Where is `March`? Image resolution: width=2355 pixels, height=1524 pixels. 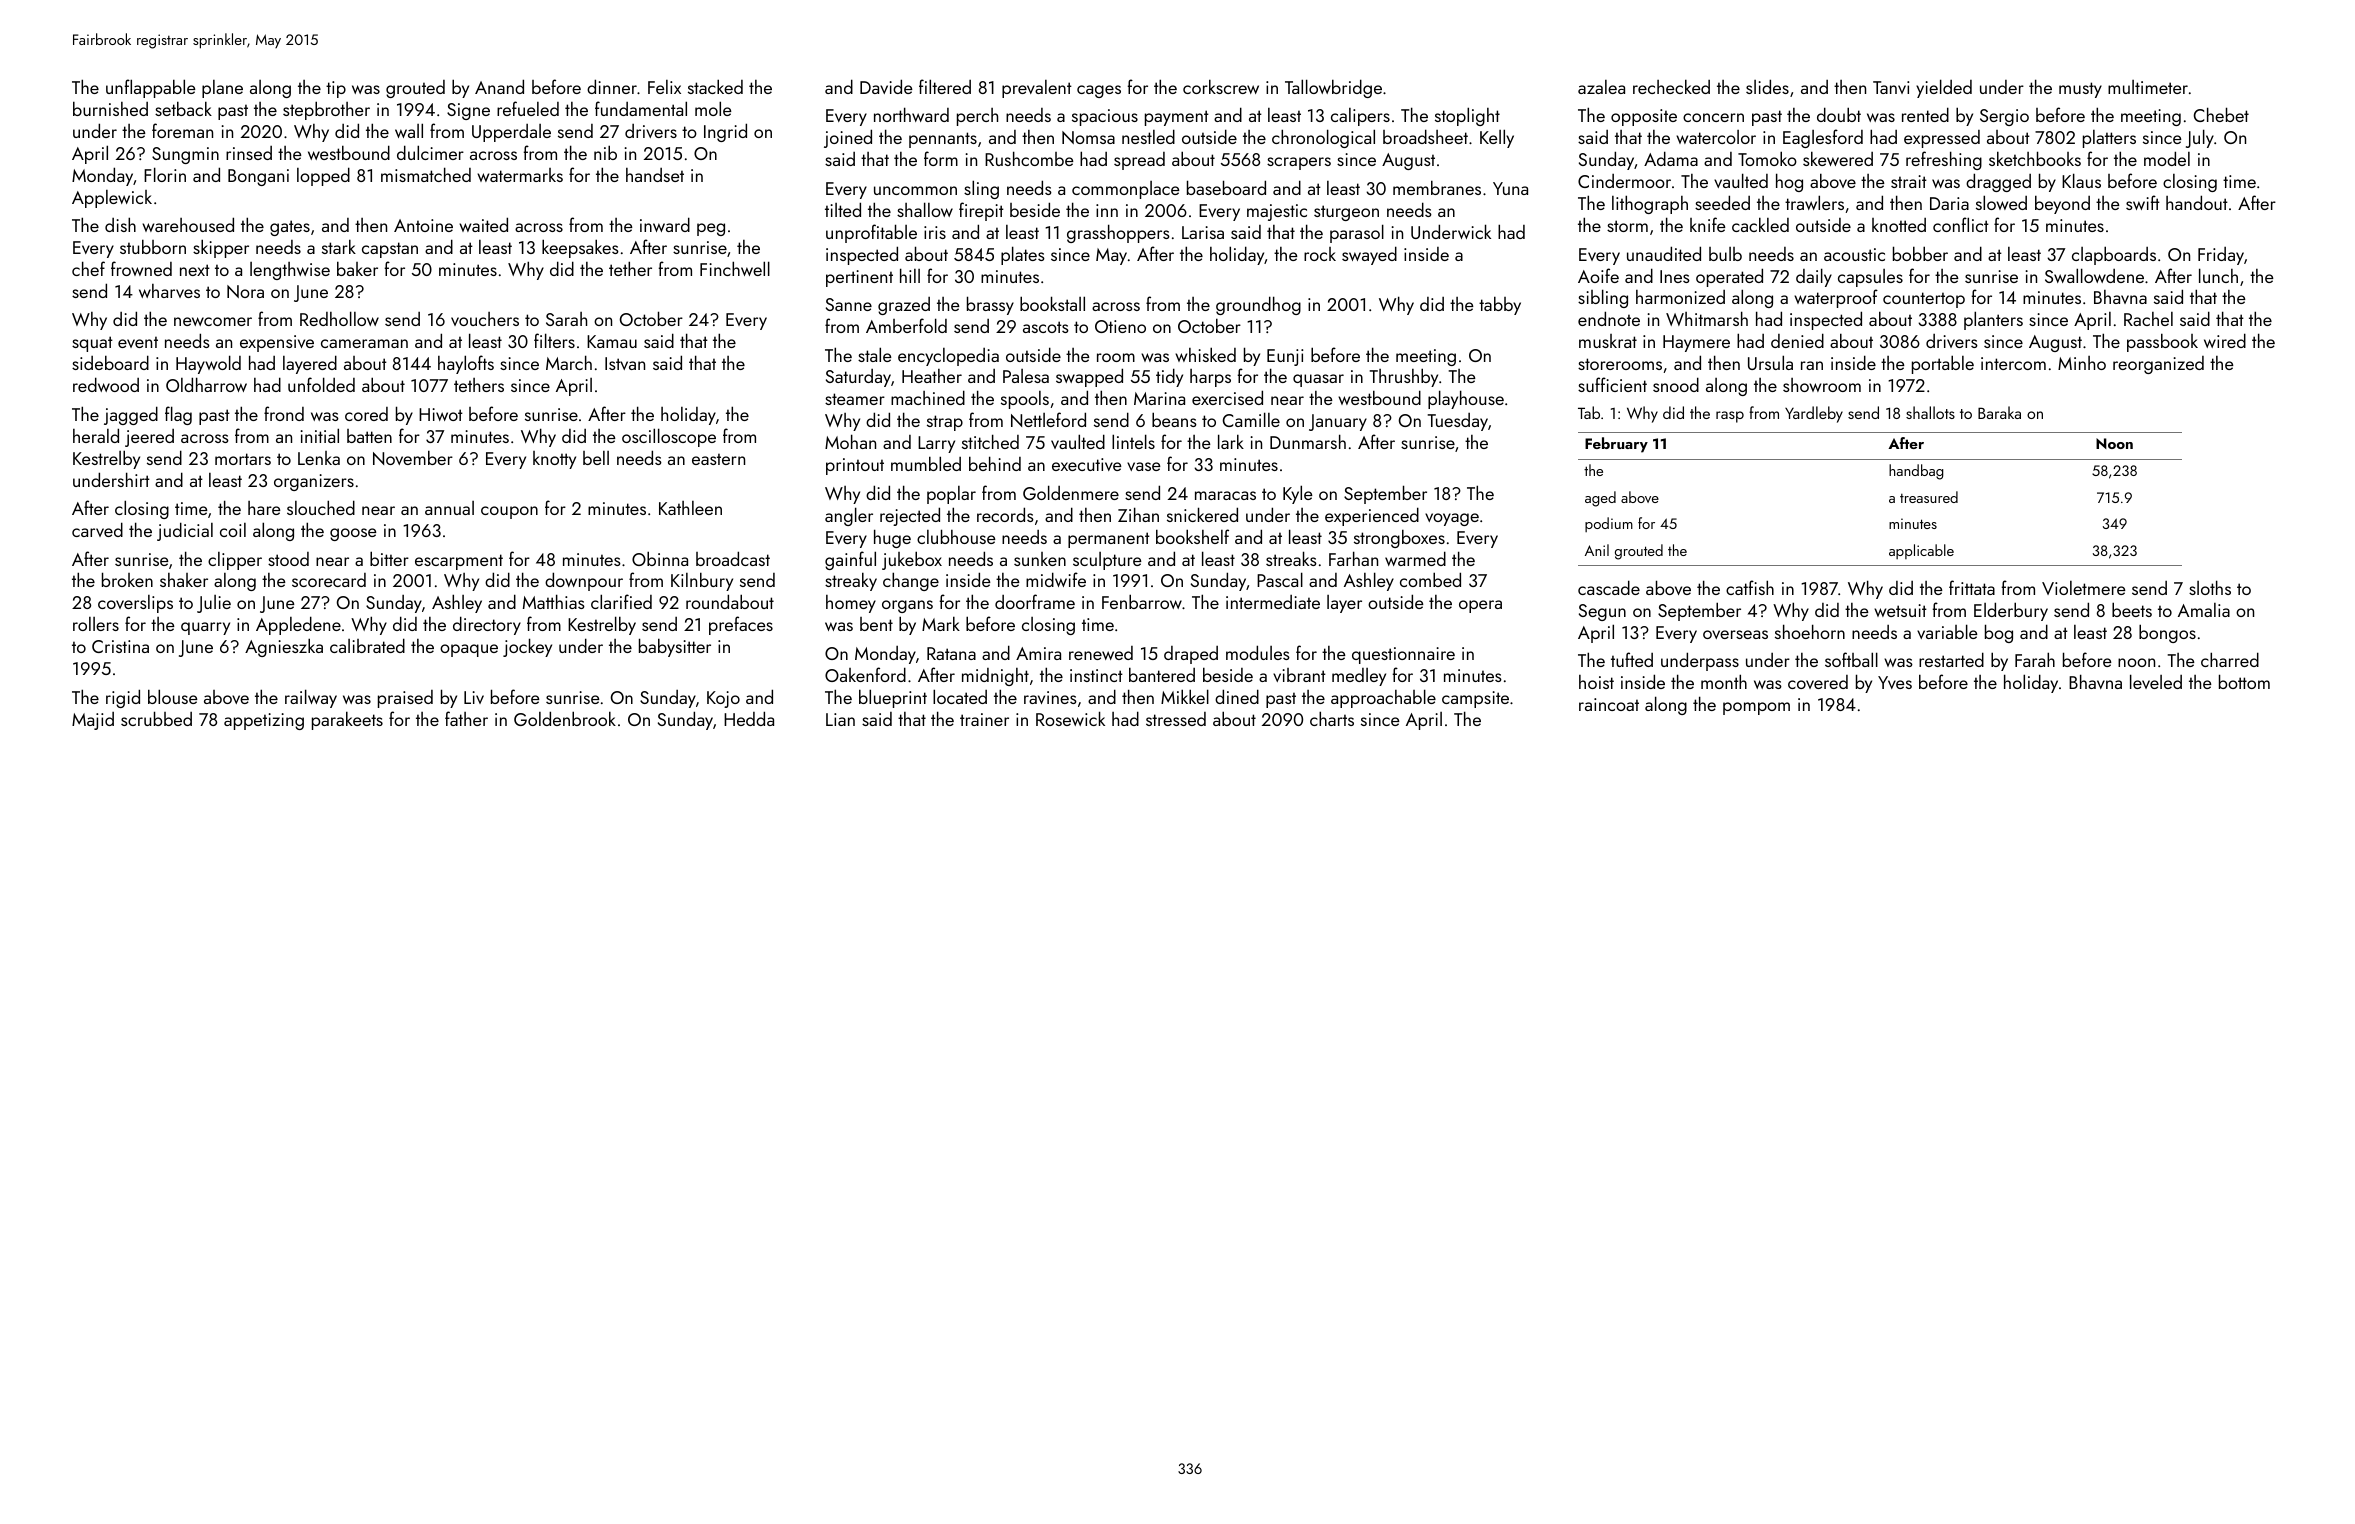 March is located at coordinates (569, 362).
